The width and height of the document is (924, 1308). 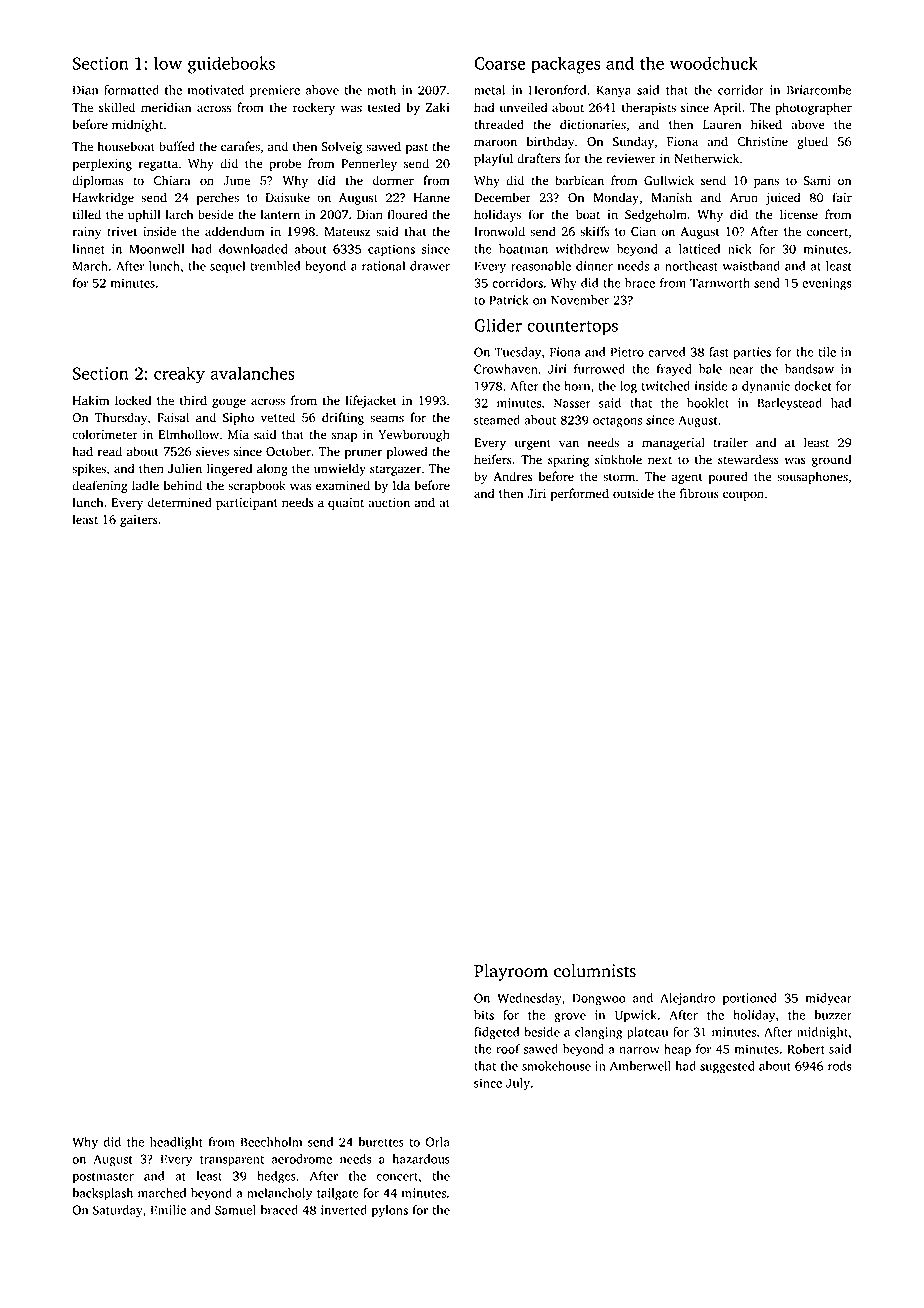 What do you see at coordinates (579, 494) in the document?
I see `performed` at bounding box center [579, 494].
